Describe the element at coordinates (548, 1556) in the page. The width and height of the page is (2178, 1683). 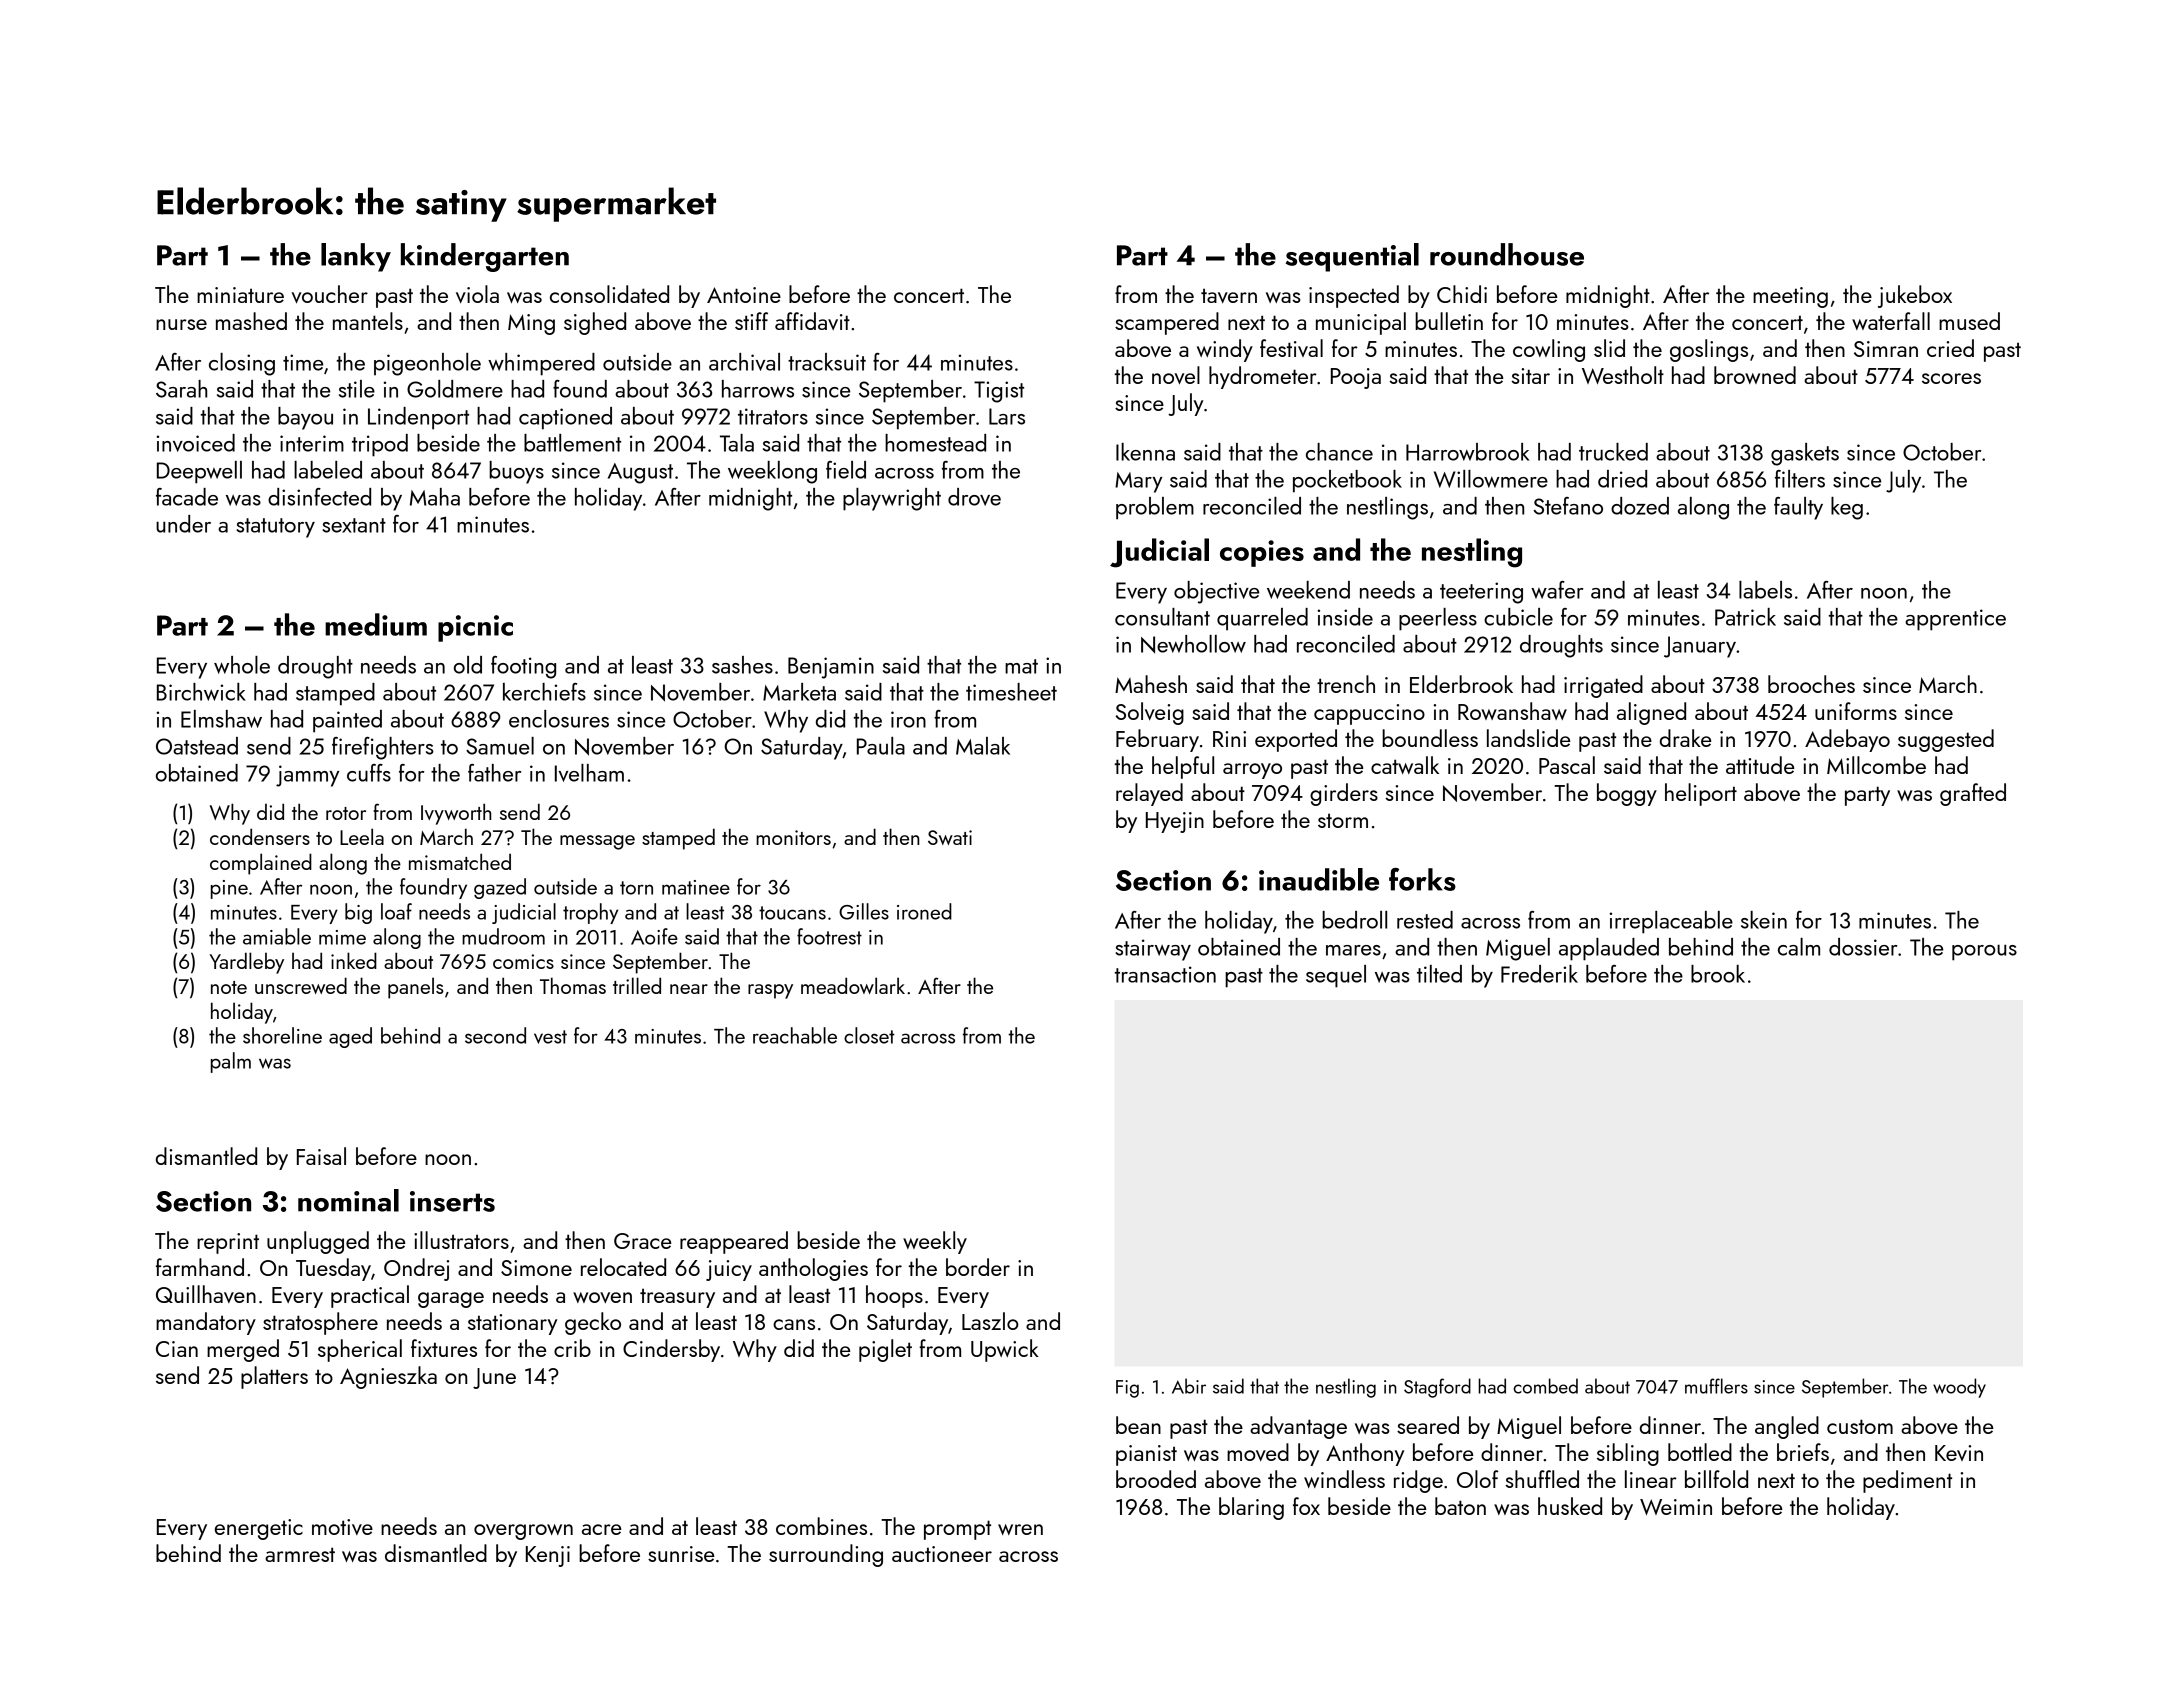
I see `Kenji` at that location.
